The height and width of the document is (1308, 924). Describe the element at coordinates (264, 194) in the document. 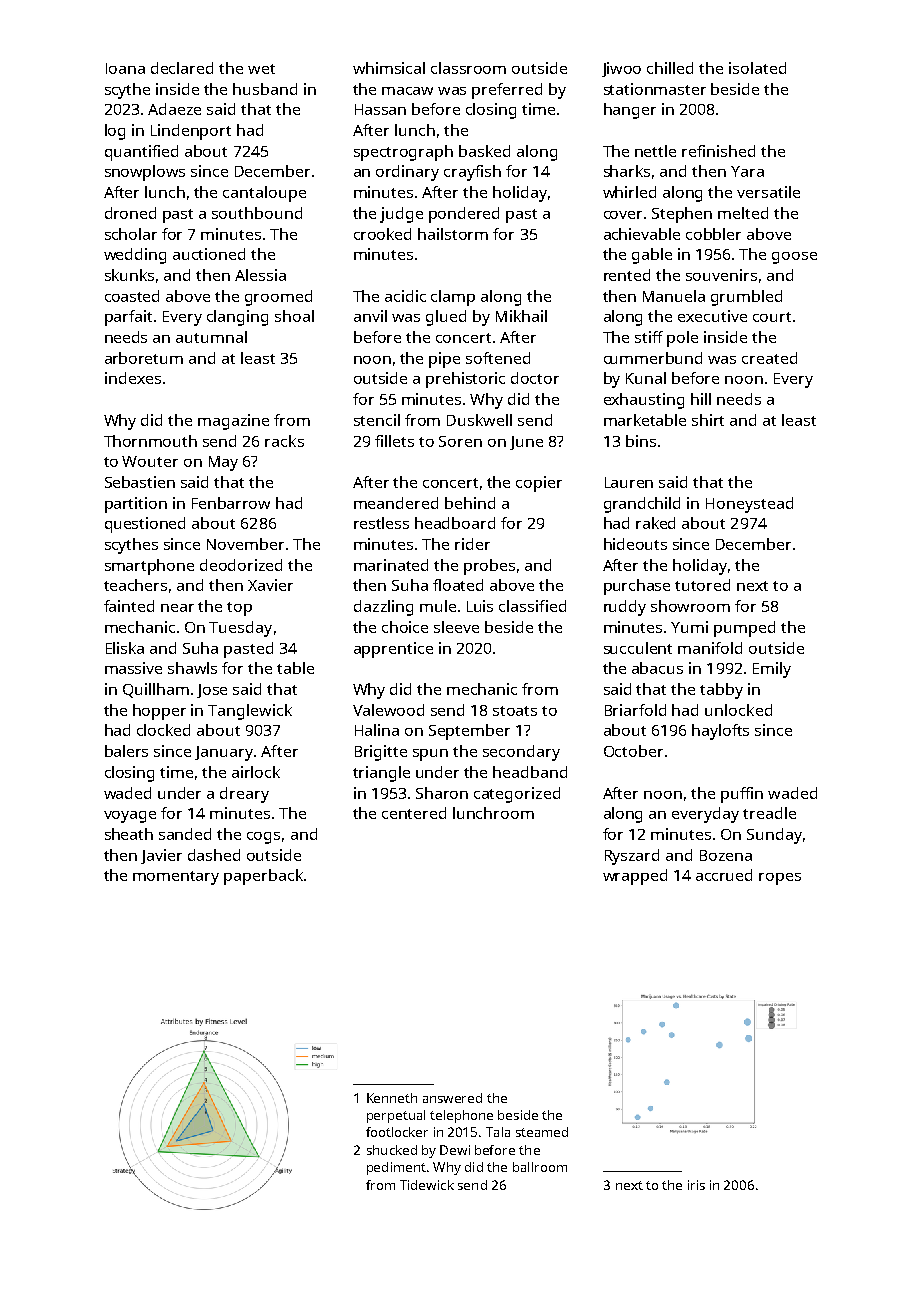

I see `cantaloupe` at that location.
